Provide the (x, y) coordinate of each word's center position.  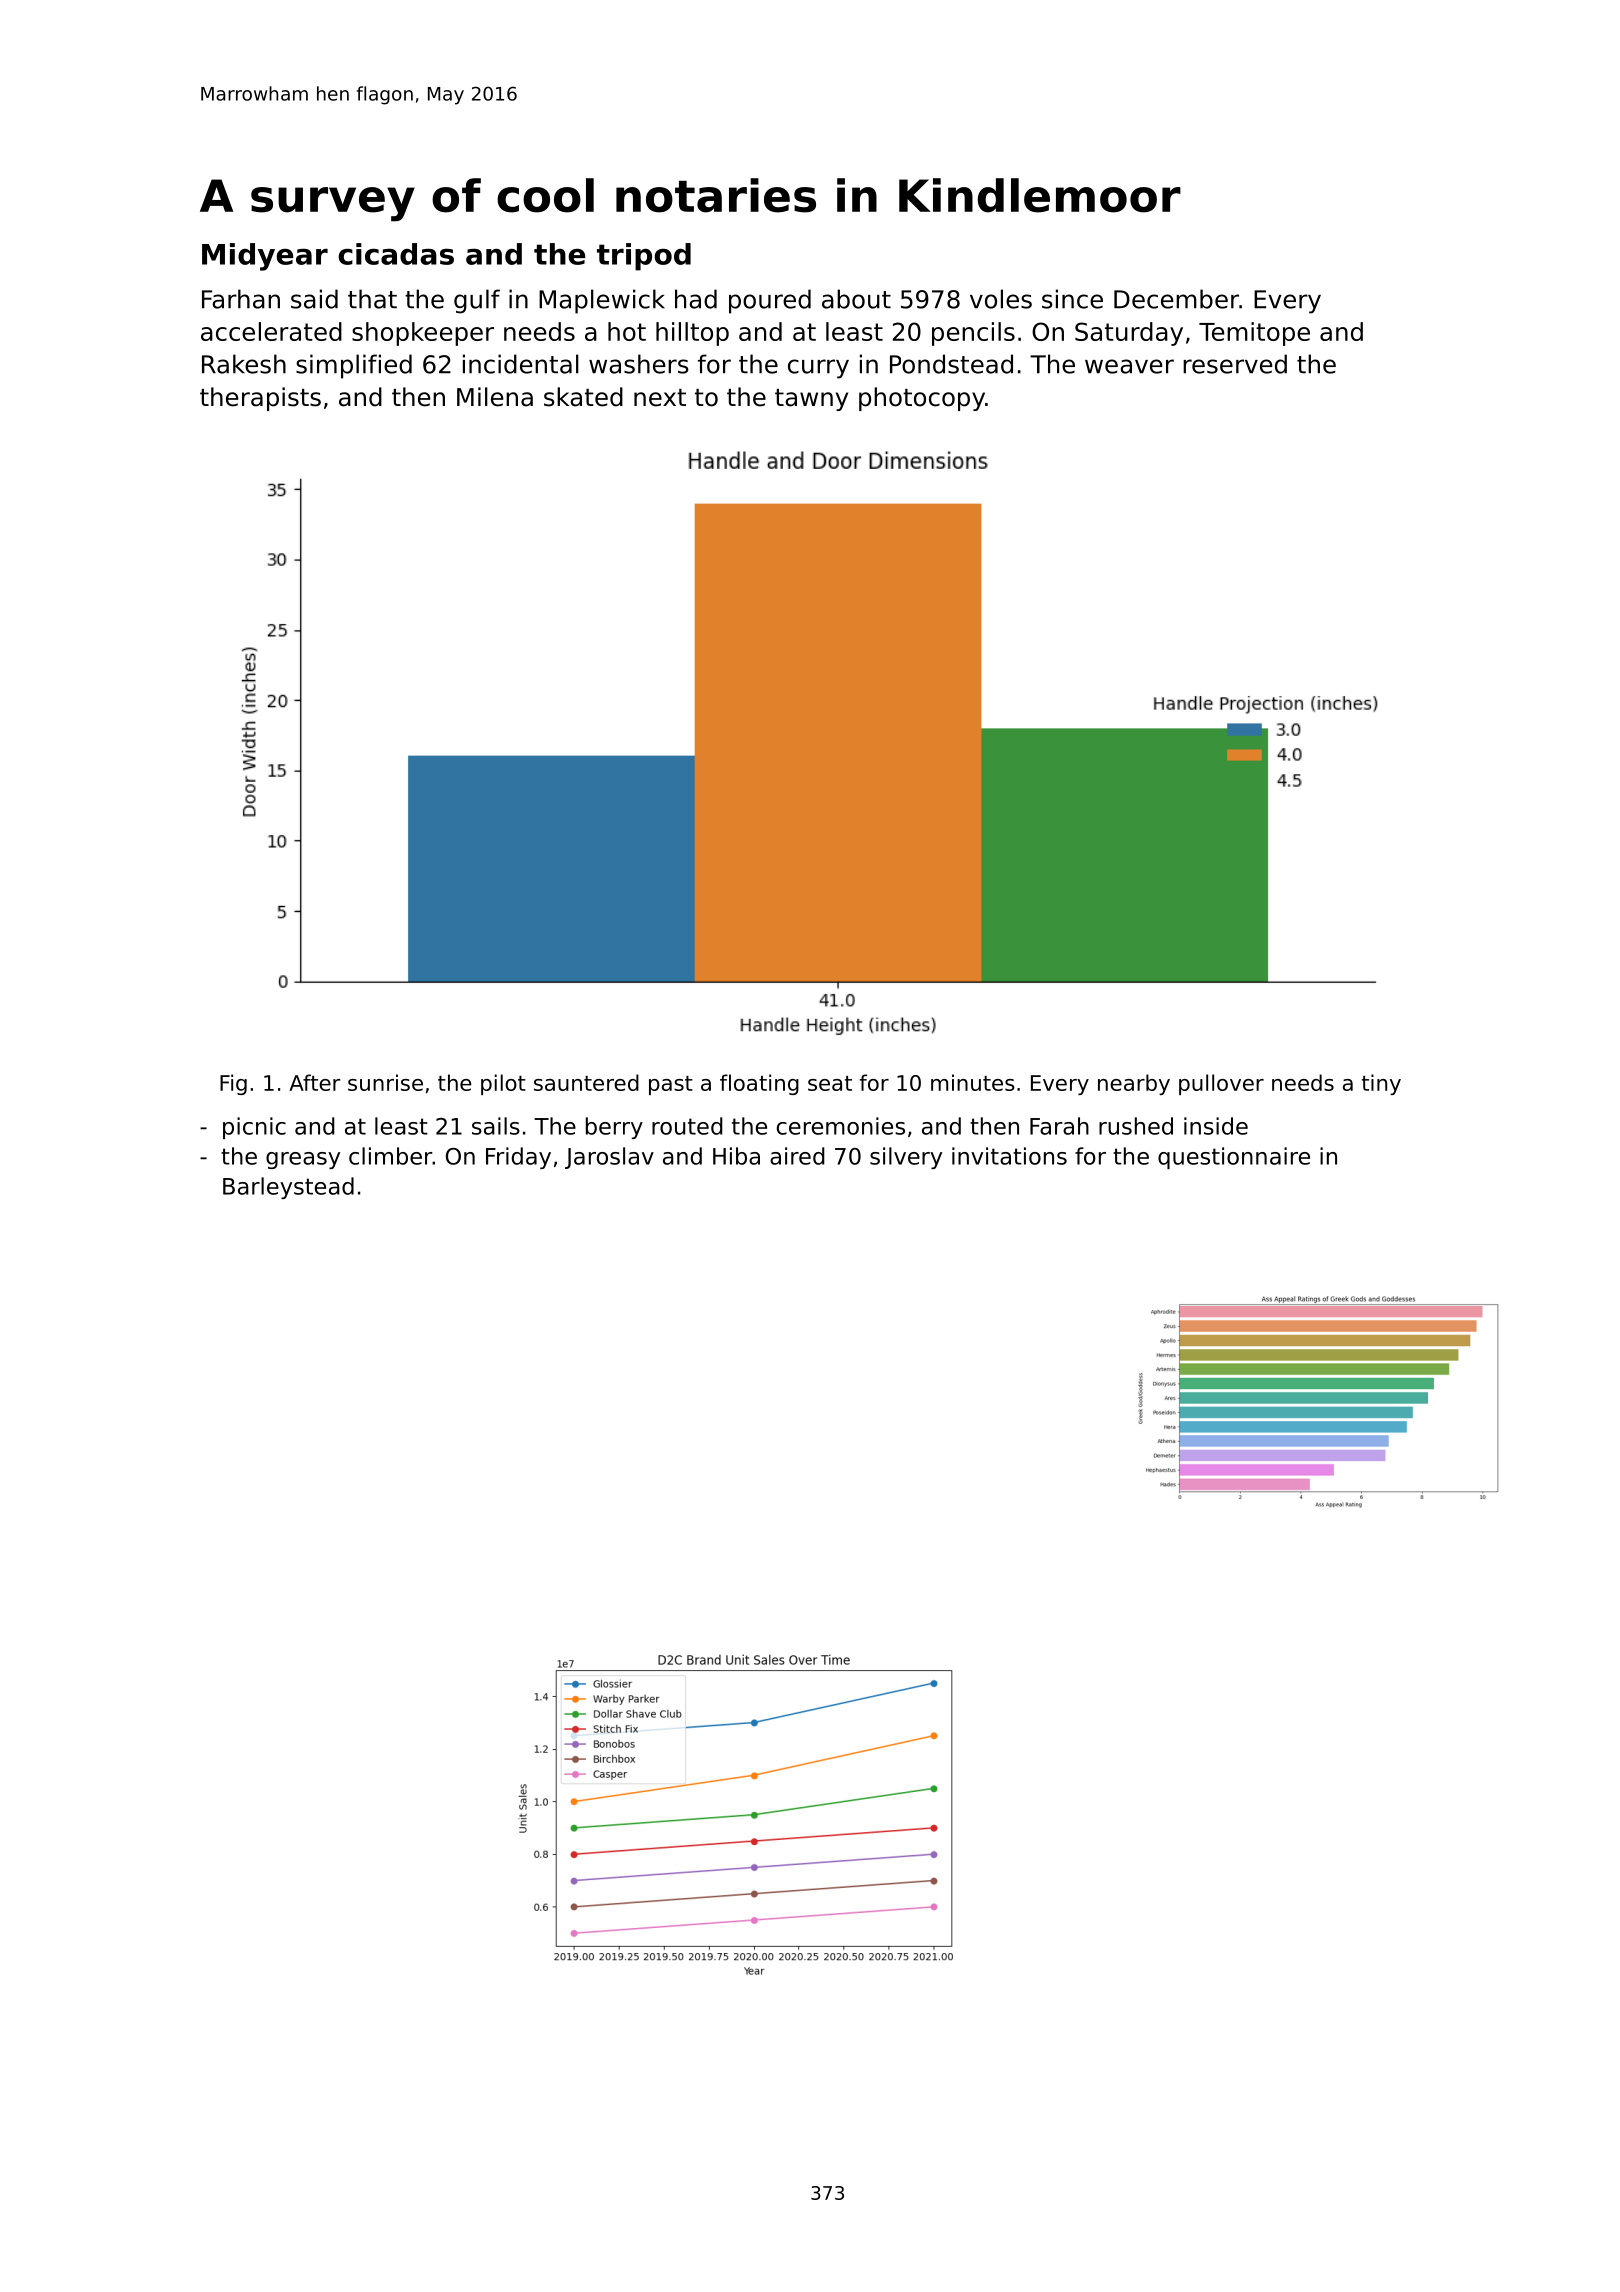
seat (830, 1083)
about (856, 299)
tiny (1381, 1084)
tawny (811, 400)
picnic (254, 1128)
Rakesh (244, 364)
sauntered (586, 1082)
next (660, 398)
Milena (495, 397)
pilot (503, 1084)
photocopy (922, 399)
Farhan (241, 299)
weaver (1129, 366)
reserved (1235, 364)
